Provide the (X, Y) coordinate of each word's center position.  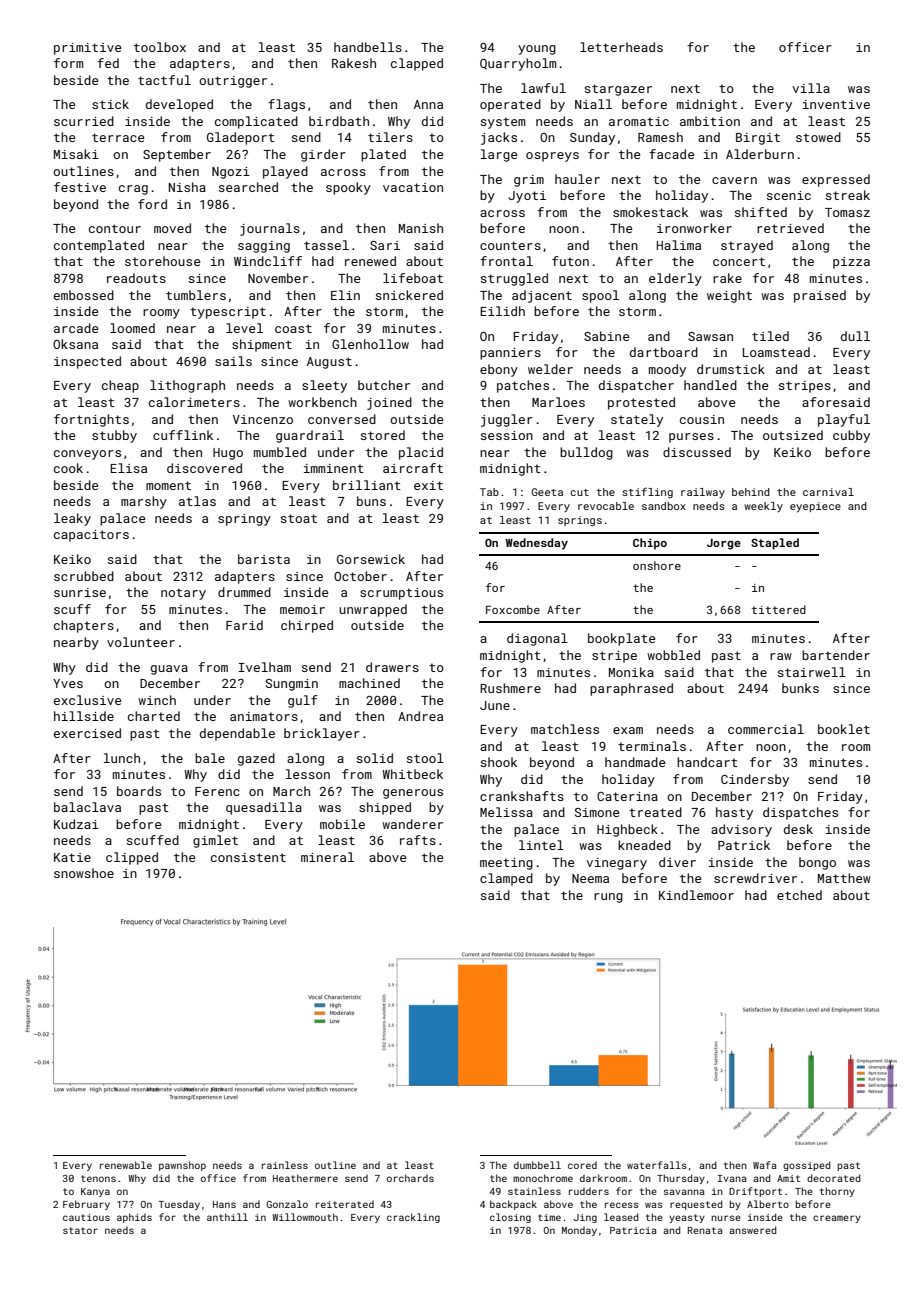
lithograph (187, 386)
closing (510, 1218)
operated (510, 105)
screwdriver (755, 878)
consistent (248, 857)
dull (855, 336)
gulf (303, 701)
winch (157, 700)
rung (608, 898)
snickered (409, 295)
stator (80, 1230)
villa (811, 88)
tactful (164, 80)
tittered (779, 609)
